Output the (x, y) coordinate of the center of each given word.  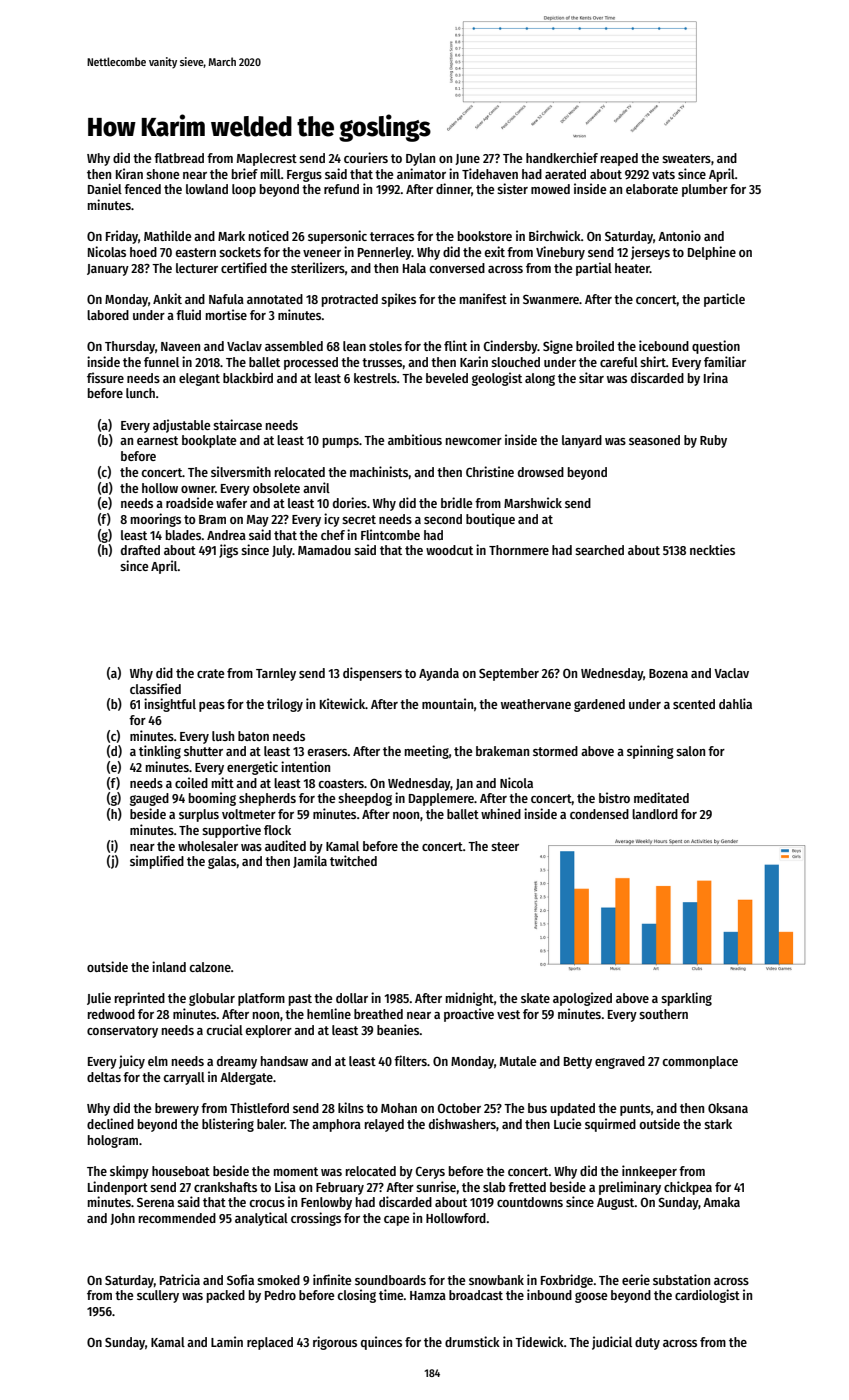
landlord (655, 814)
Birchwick (555, 235)
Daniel (105, 188)
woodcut (449, 550)
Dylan (420, 159)
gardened (599, 705)
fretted (527, 1187)
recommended (177, 1218)
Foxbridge (567, 1281)
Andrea (226, 535)
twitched (353, 860)
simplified (157, 862)
